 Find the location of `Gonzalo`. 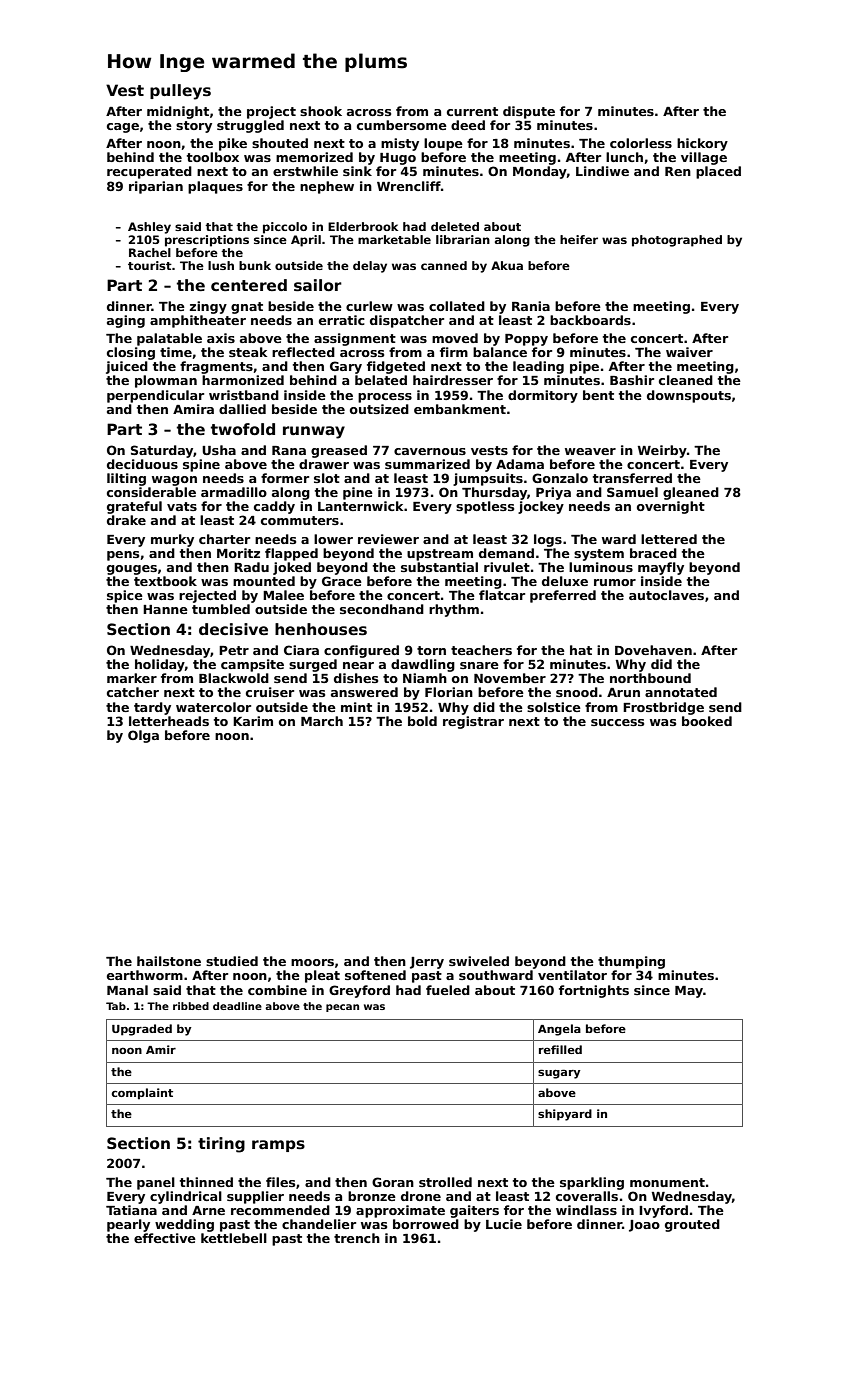

Gonzalo is located at coordinates (560, 478).
